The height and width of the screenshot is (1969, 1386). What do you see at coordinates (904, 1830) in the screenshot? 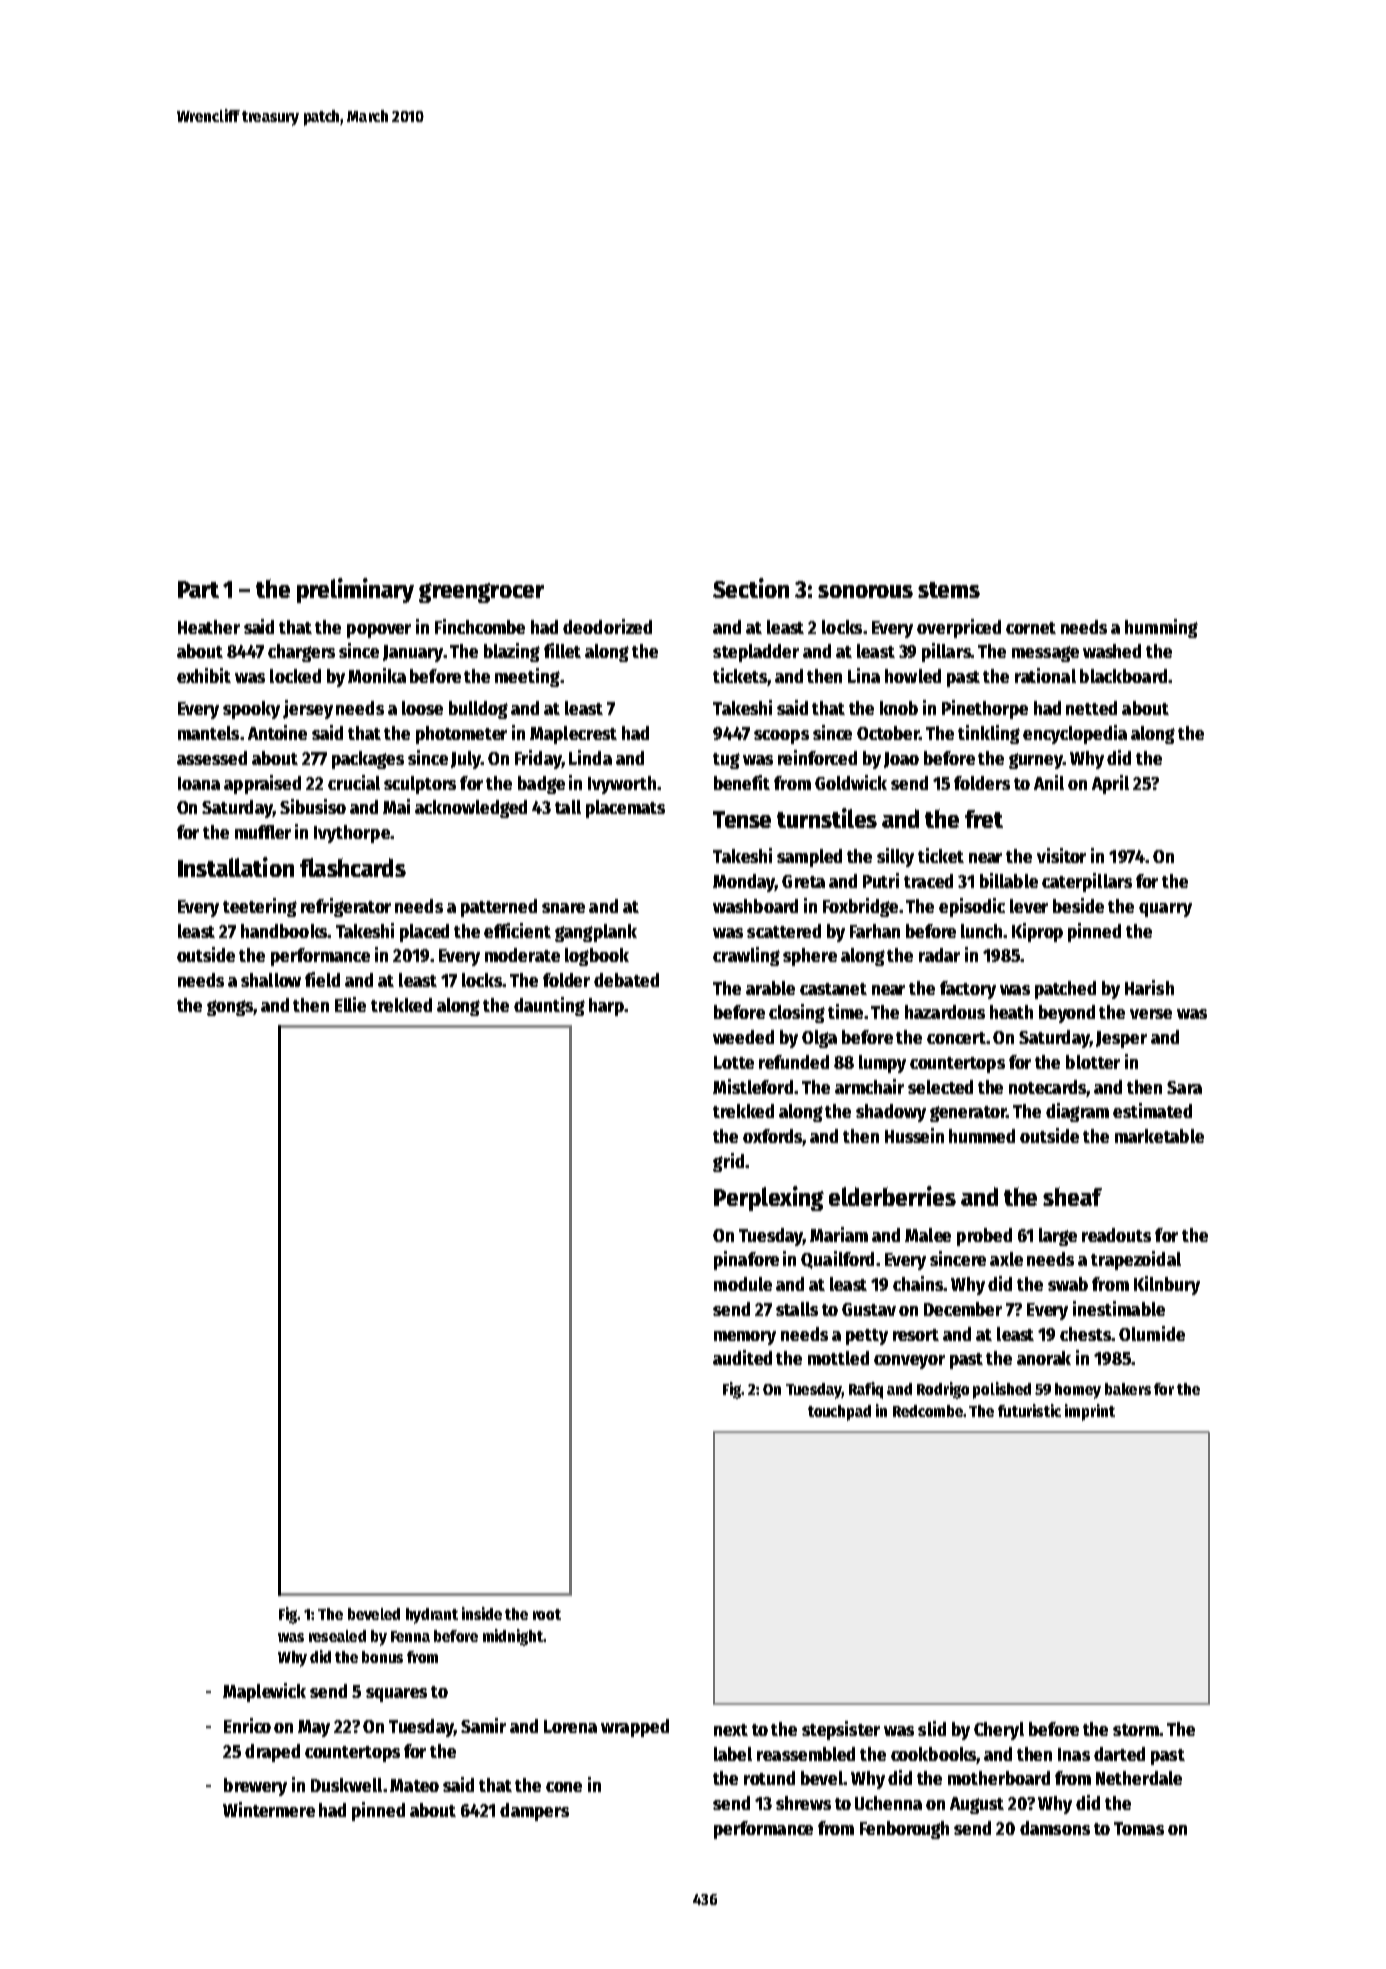
I see `Fenborough` at bounding box center [904, 1830].
